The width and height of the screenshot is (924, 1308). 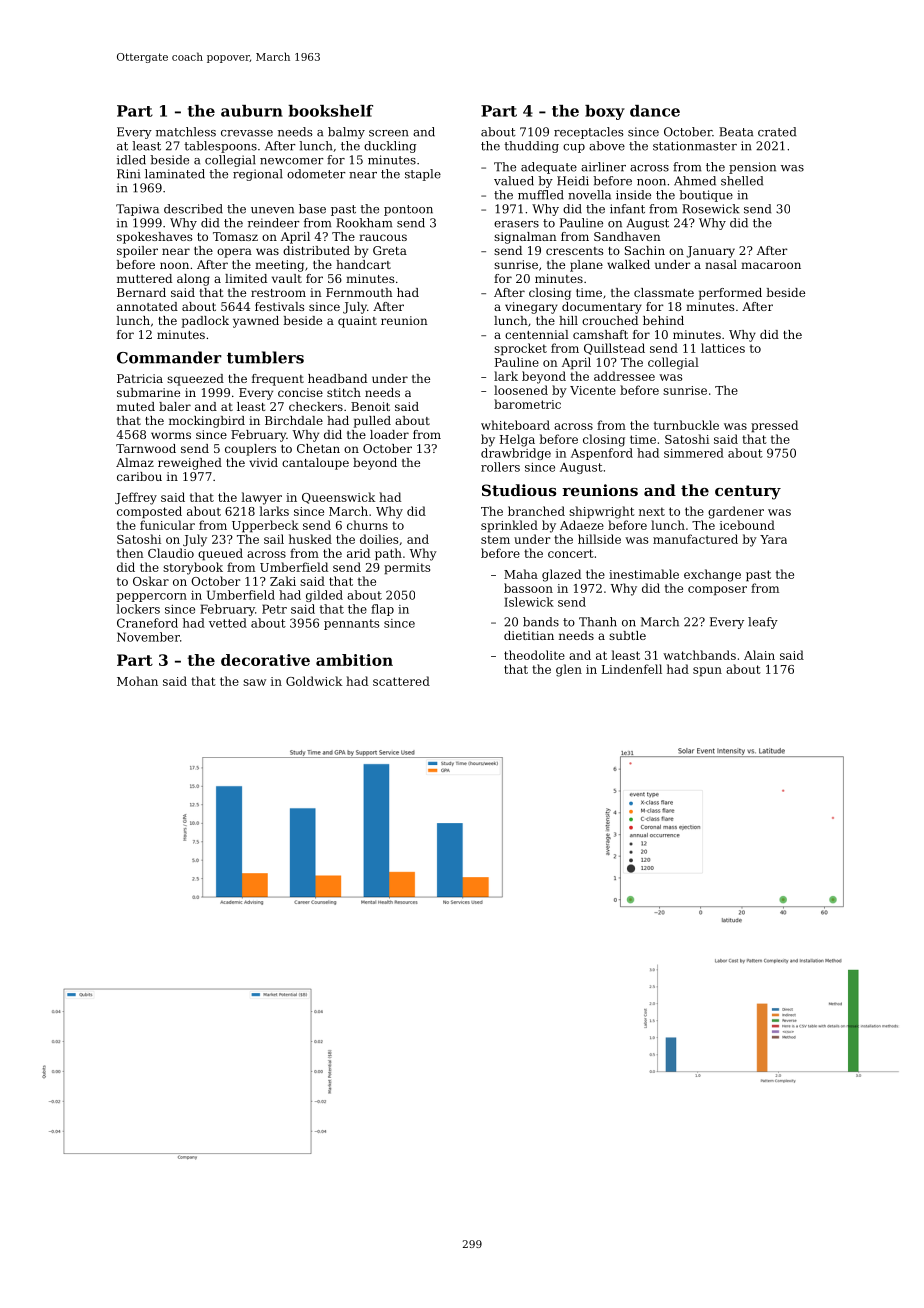 I want to click on Goldwick, so click(x=314, y=681).
